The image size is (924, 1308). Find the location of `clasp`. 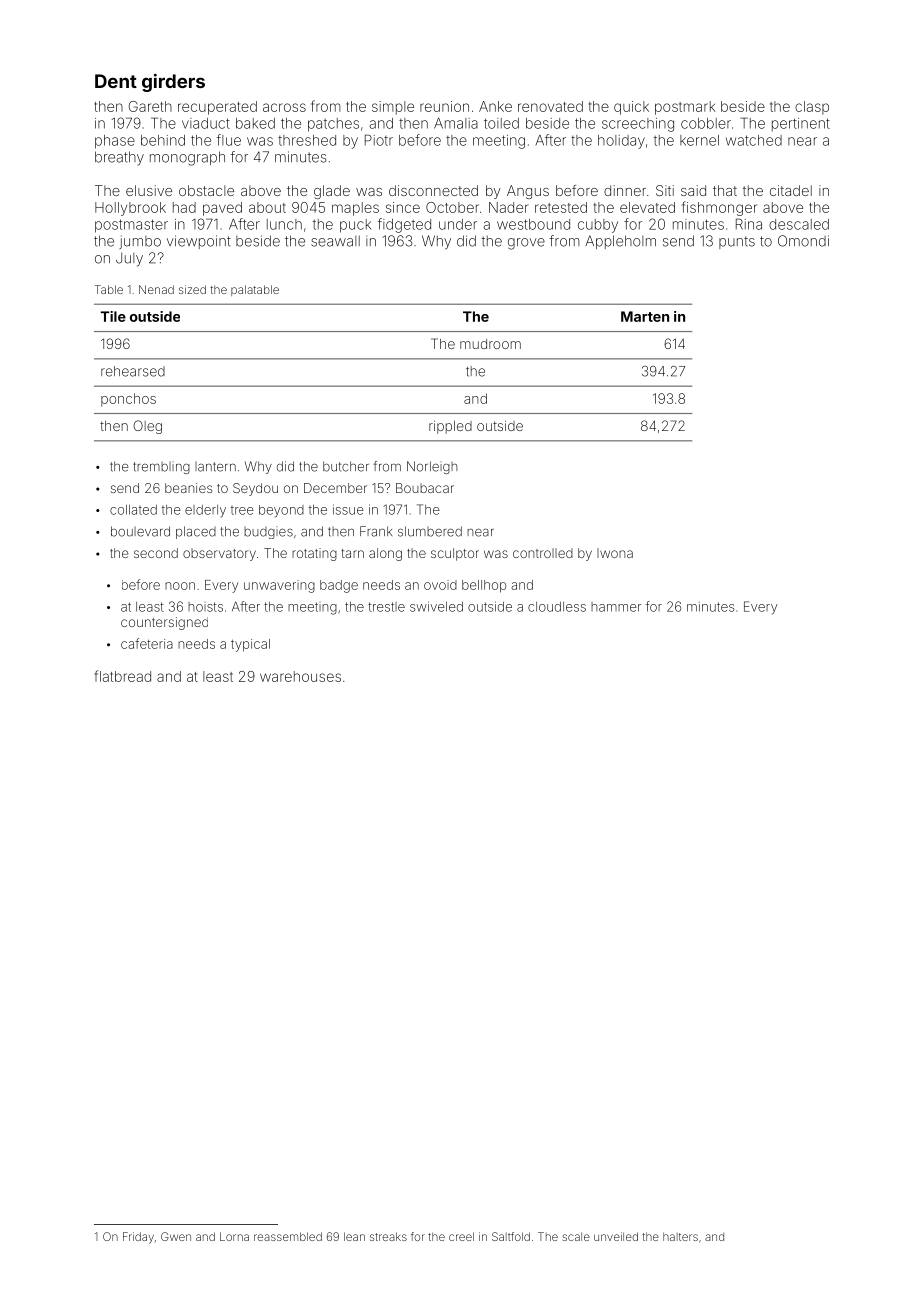

clasp is located at coordinates (812, 108).
